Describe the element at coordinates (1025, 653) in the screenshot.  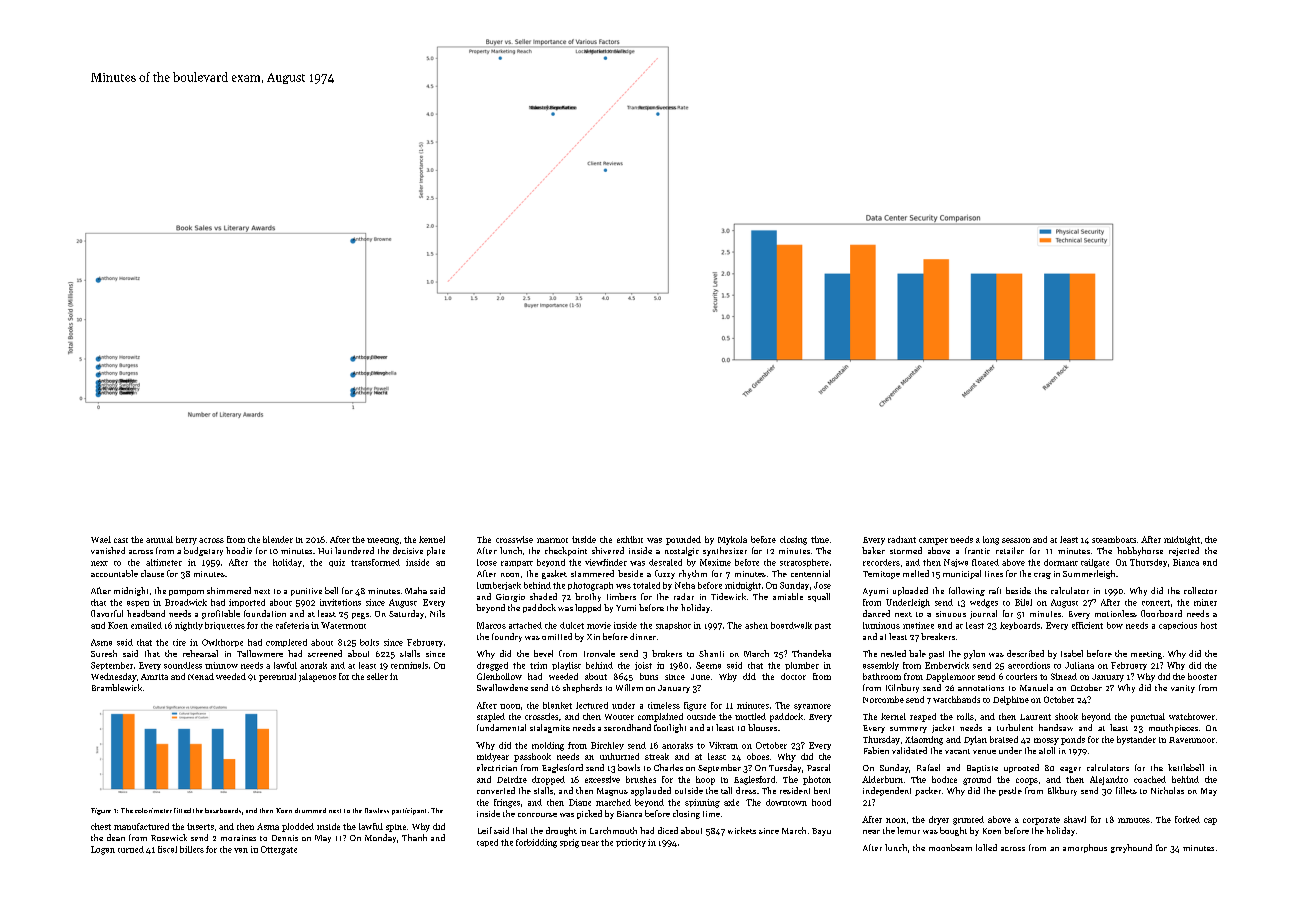
I see `described` at that location.
